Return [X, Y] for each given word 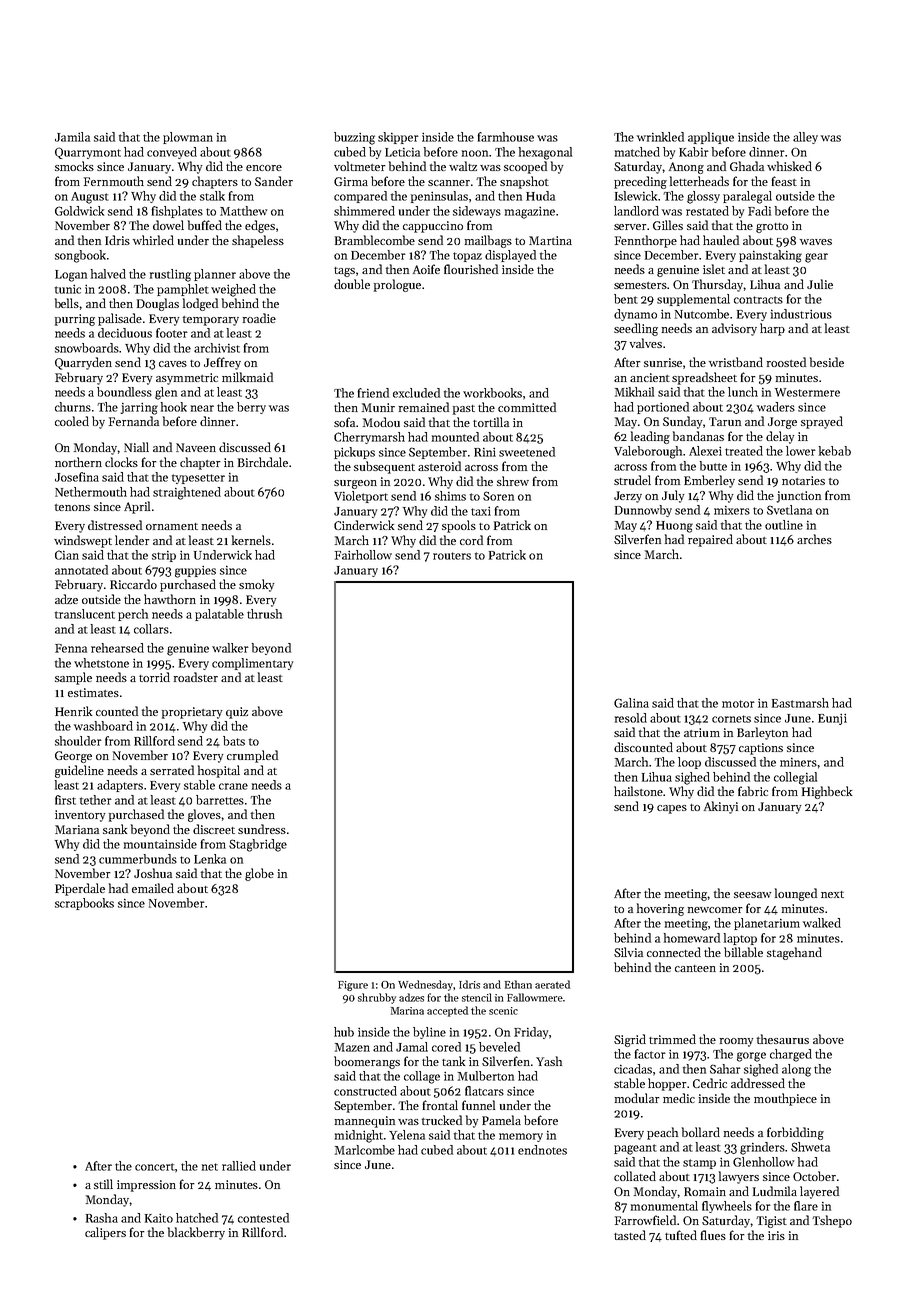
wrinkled [660, 137]
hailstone [638, 791]
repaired [710, 540]
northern [78, 462]
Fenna [71, 648]
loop [689, 763]
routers [452, 556]
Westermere [807, 392]
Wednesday [425, 985]
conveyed [172, 153]
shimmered [364, 211]
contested [263, 1218]
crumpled [252, 756]
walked [822, 923]
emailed [153, 888]
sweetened [527, 452]
